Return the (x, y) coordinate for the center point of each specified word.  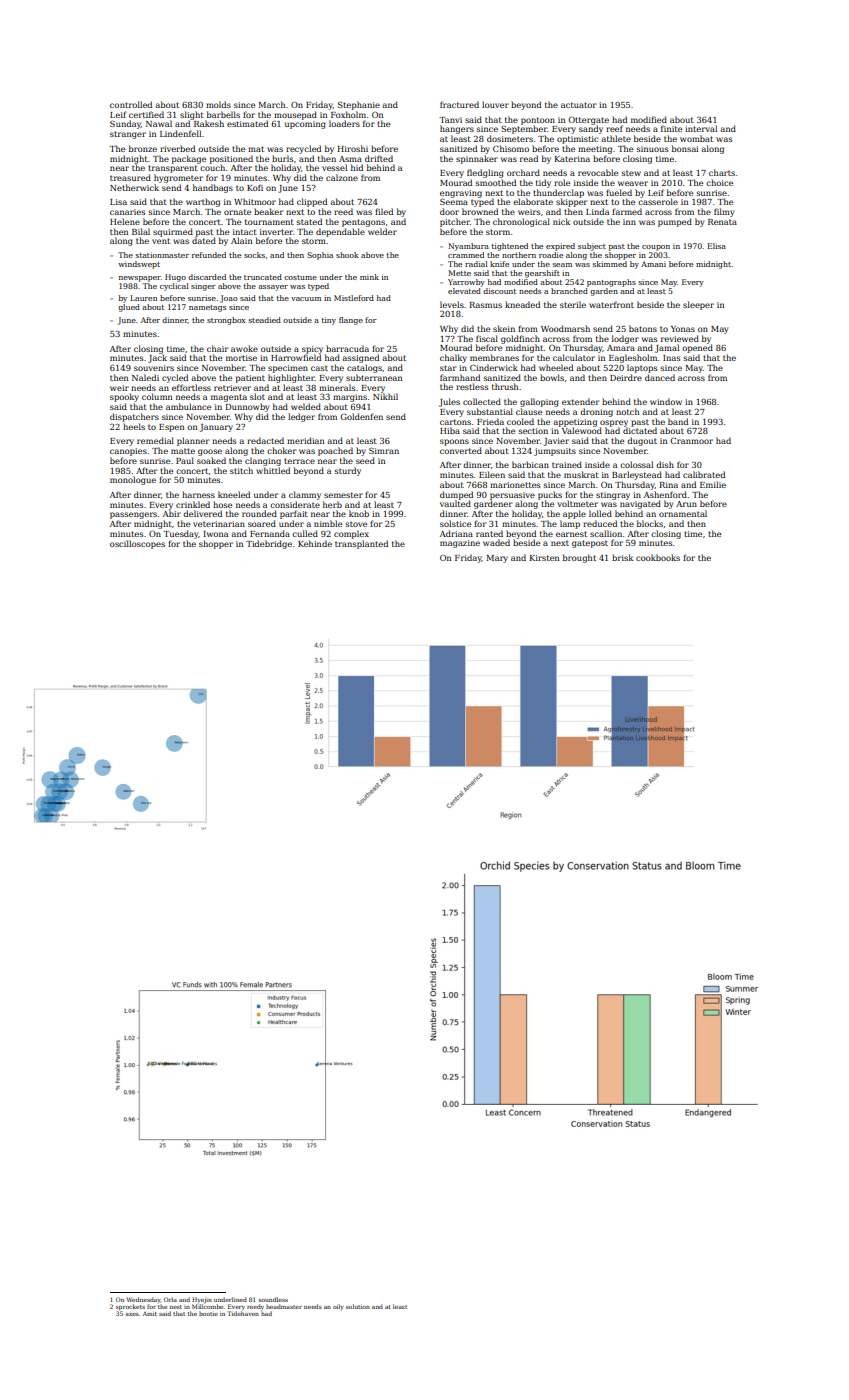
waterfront (611, 304)
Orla (170, 1299)
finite (671, 128)
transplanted (361, 544)
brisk (622, 557)
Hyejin (202, 1300)
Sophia (320, 256)
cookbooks (658, 557)
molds (218, 104)
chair (217, 348)
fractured (459, 104)
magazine (460, 544)
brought (579, 558)
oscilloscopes (137, 544)
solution (358, 1306)
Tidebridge (269, 544)
